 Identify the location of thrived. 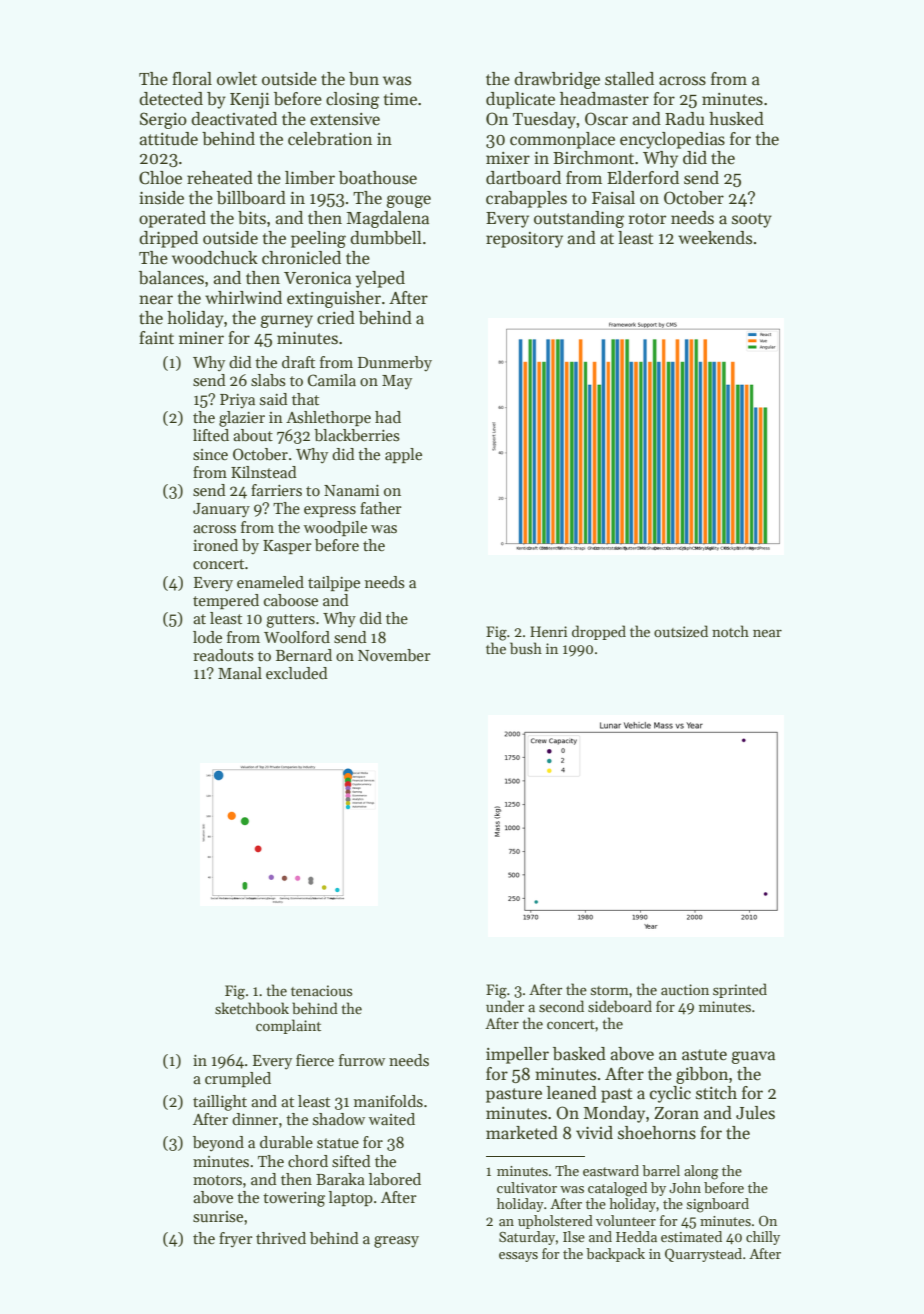
(281, 1238).
